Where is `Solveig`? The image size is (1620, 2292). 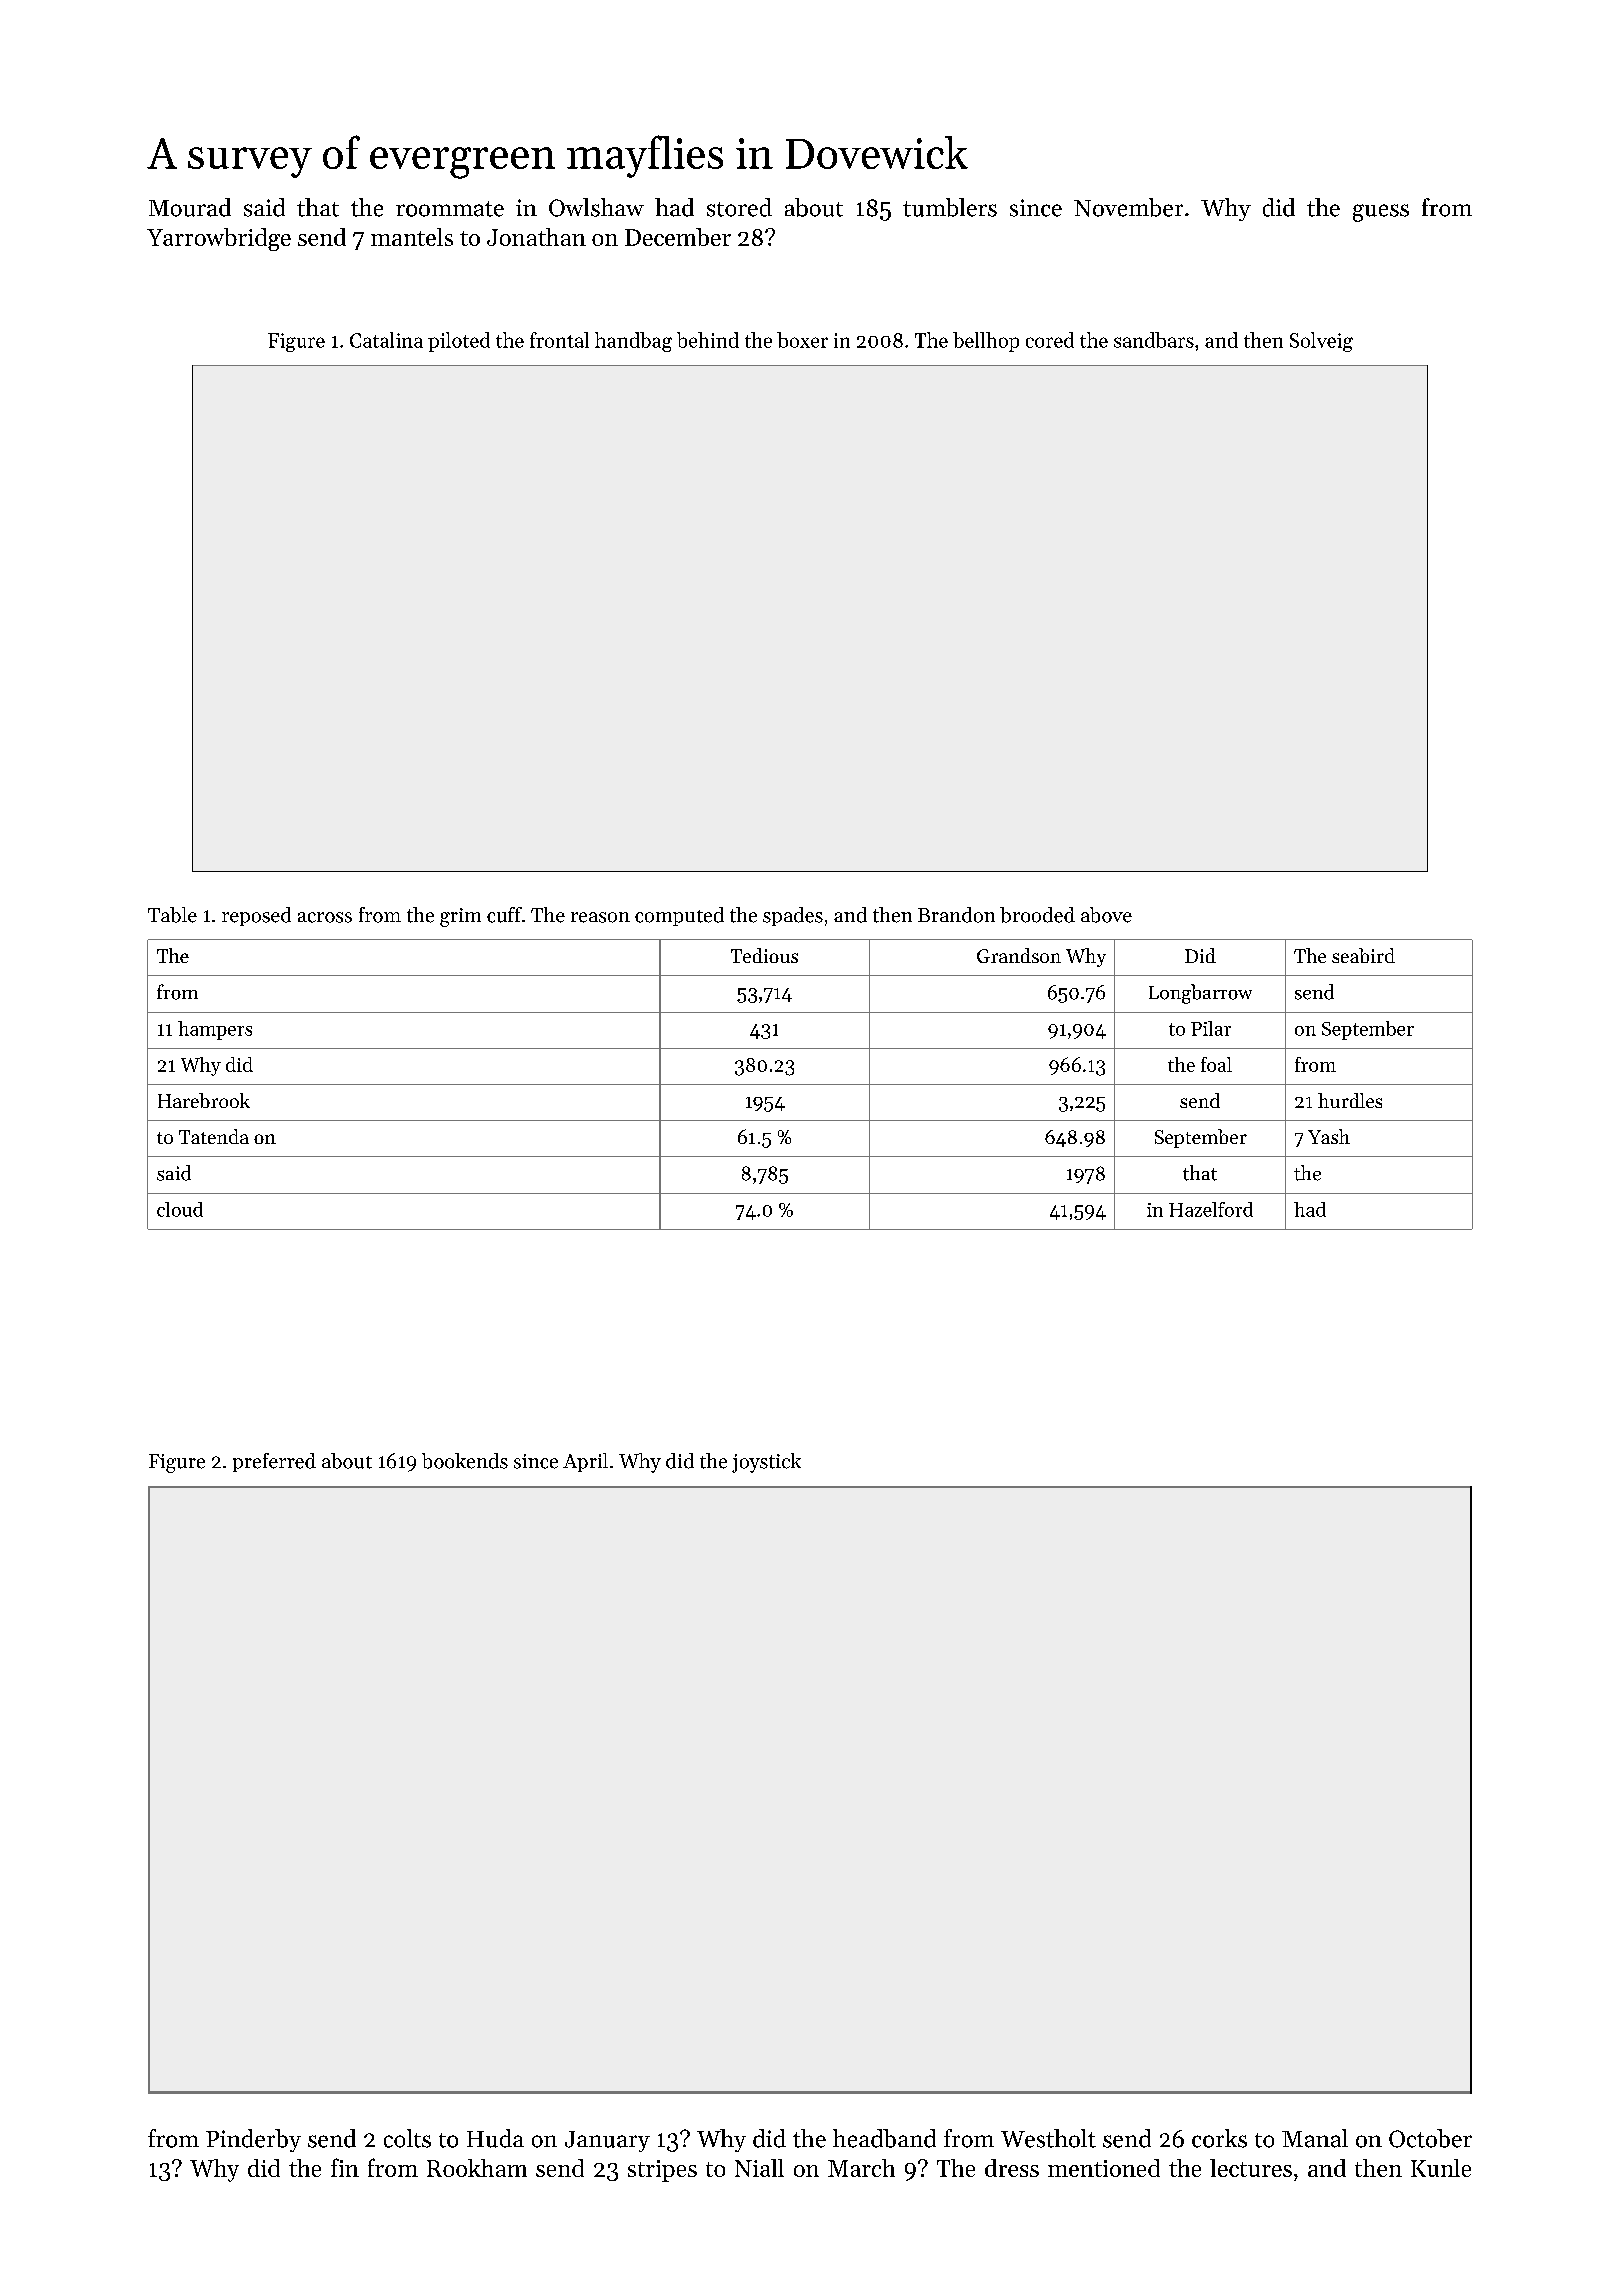
Solveig is located at coordinates (1321, 342).
